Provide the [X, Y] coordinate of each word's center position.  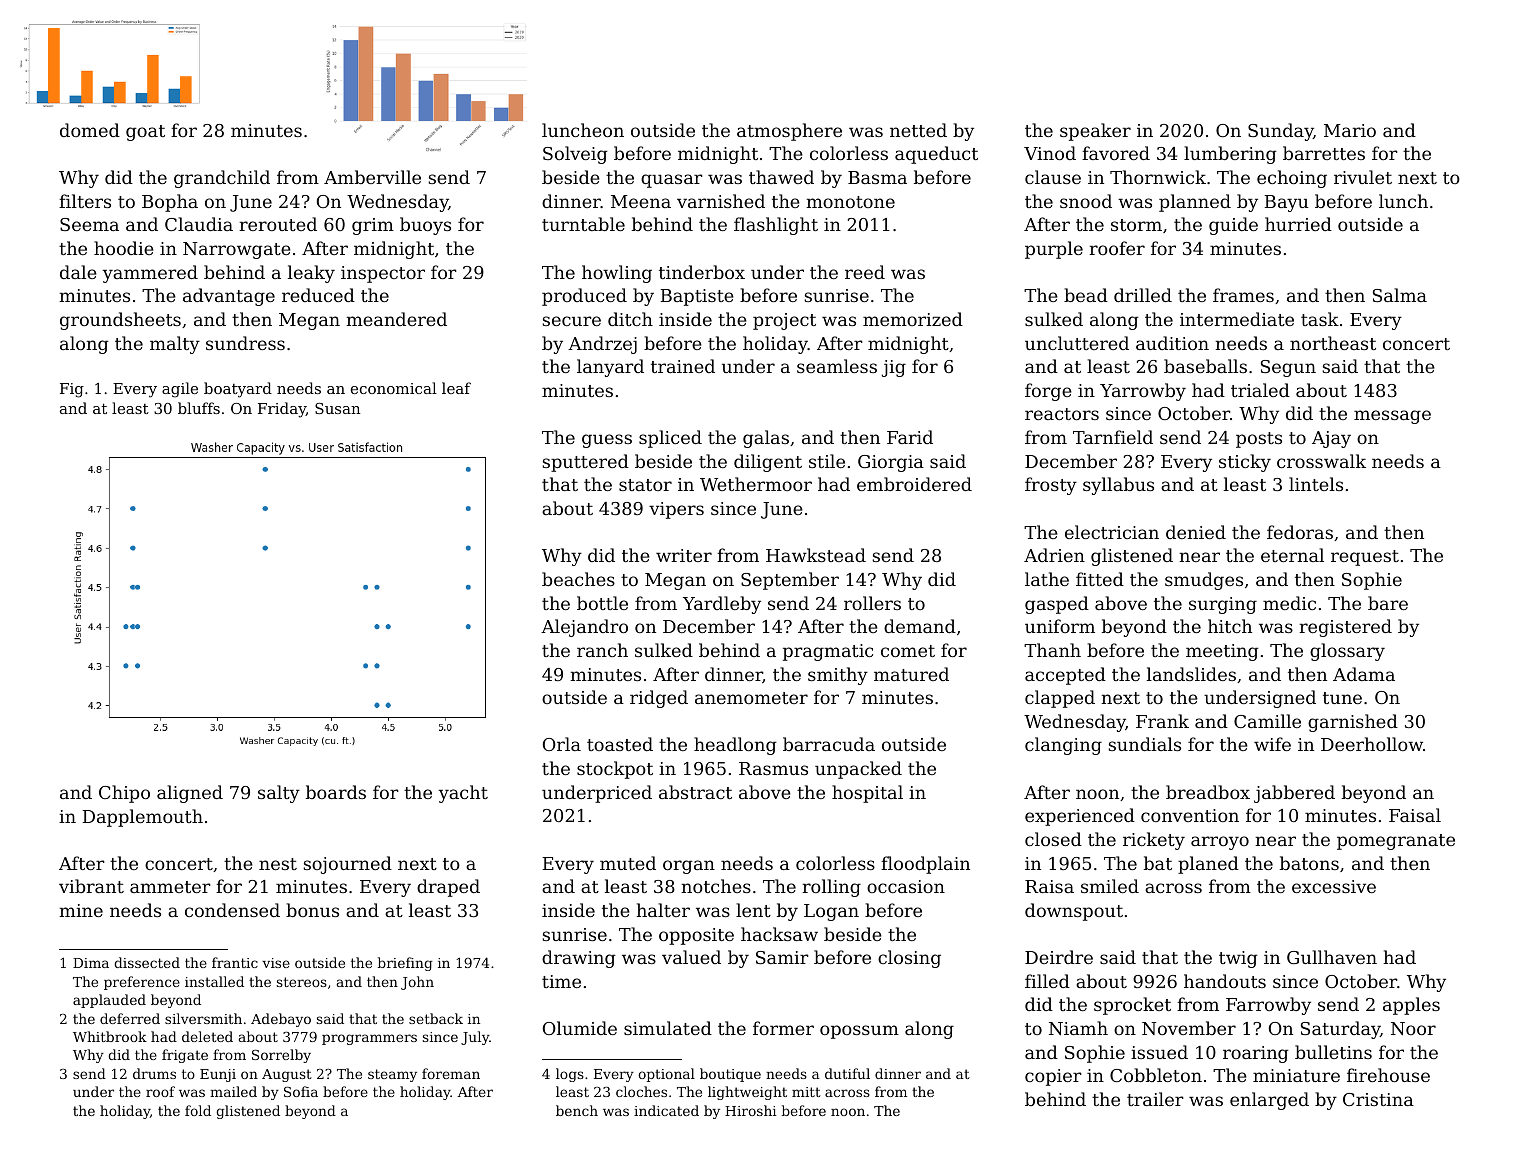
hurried [1298, 224]
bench [577, 1110]
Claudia [199, 224]
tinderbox [702, 272]
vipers [676, 510]
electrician [1112, 532]
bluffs [199, 408]
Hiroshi [751, 1110]
